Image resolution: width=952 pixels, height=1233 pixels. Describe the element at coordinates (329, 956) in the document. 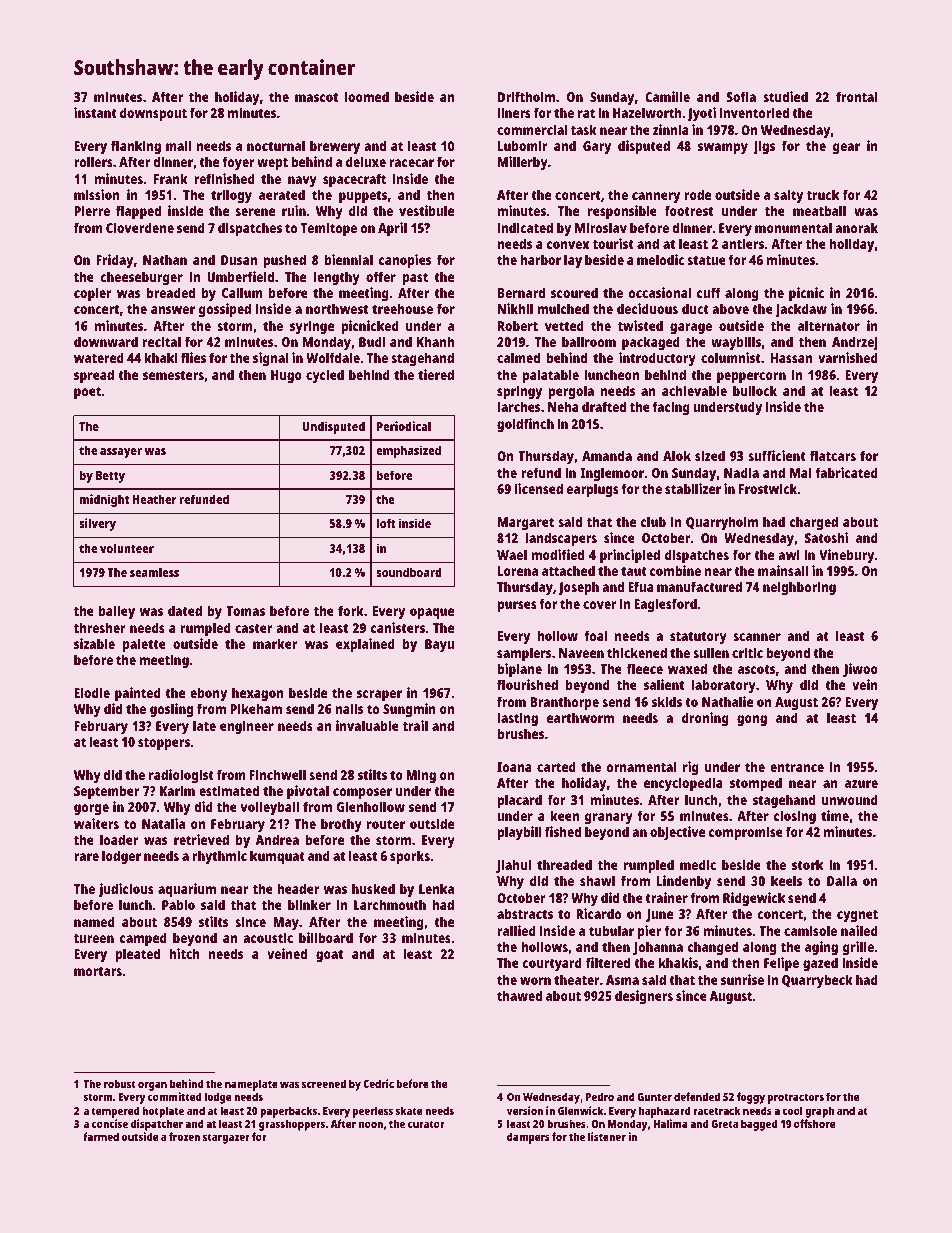

I see `goat` at that location.
